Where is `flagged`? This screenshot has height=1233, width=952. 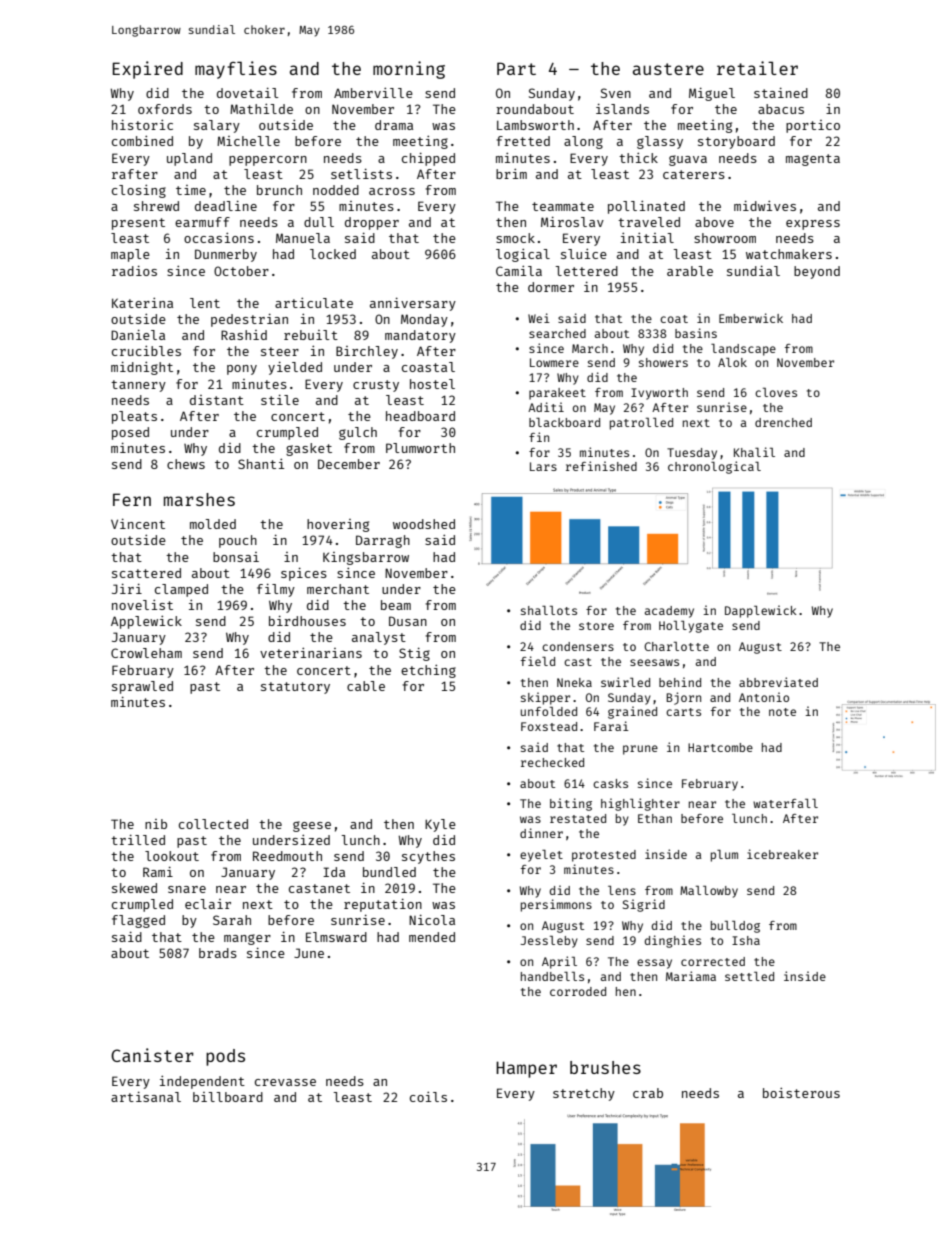
flagged is located at coordinates (138, 921).
